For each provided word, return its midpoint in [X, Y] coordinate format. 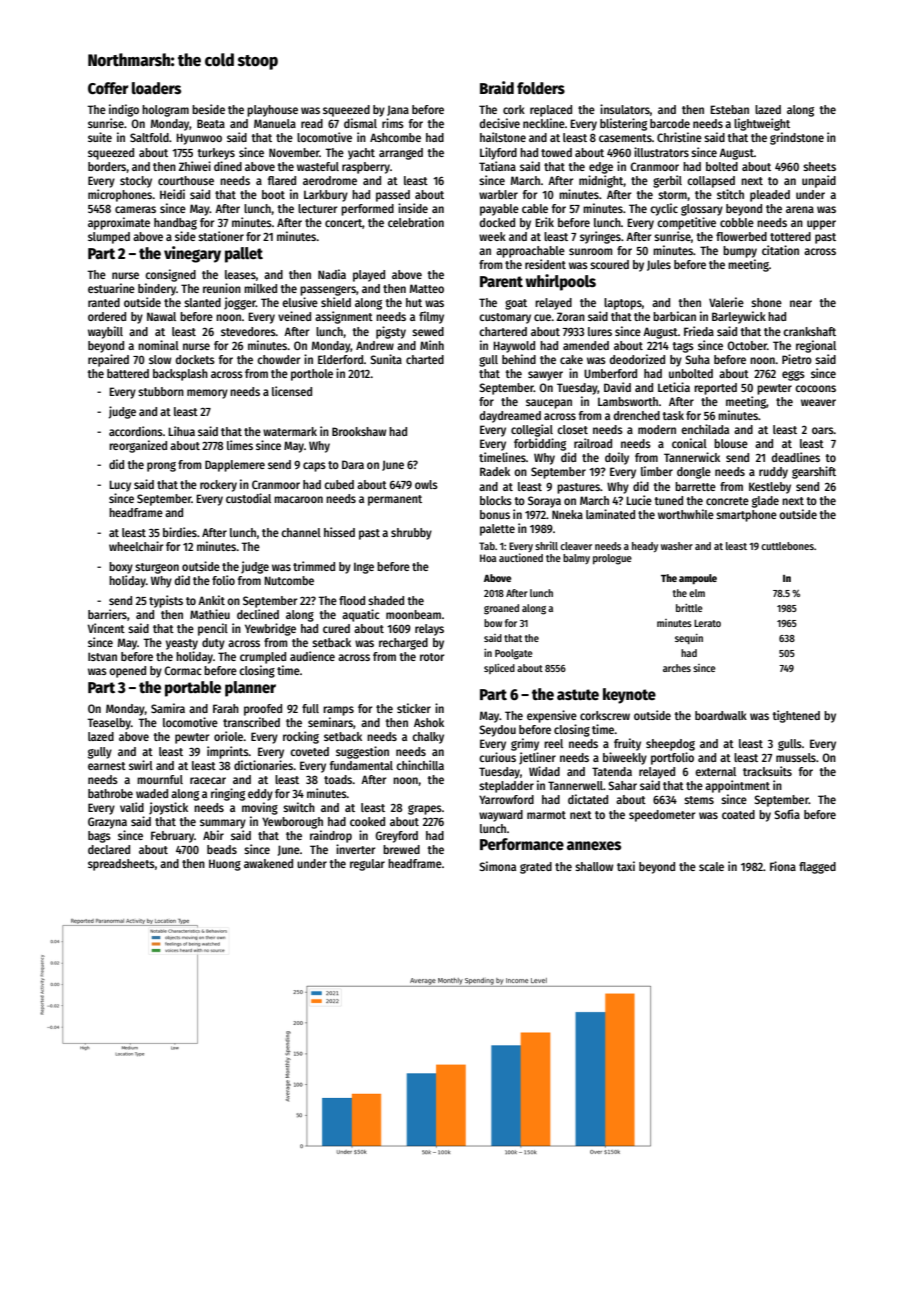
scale [711, 866]
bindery [157, 289]
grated [536, 868]
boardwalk [721, 715]
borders [107, 167]
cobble [737, 222]
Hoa [488, 558]
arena [800, 209]
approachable [530, 252]
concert [343, 223]
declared [109, 849]
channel [301, 532]
